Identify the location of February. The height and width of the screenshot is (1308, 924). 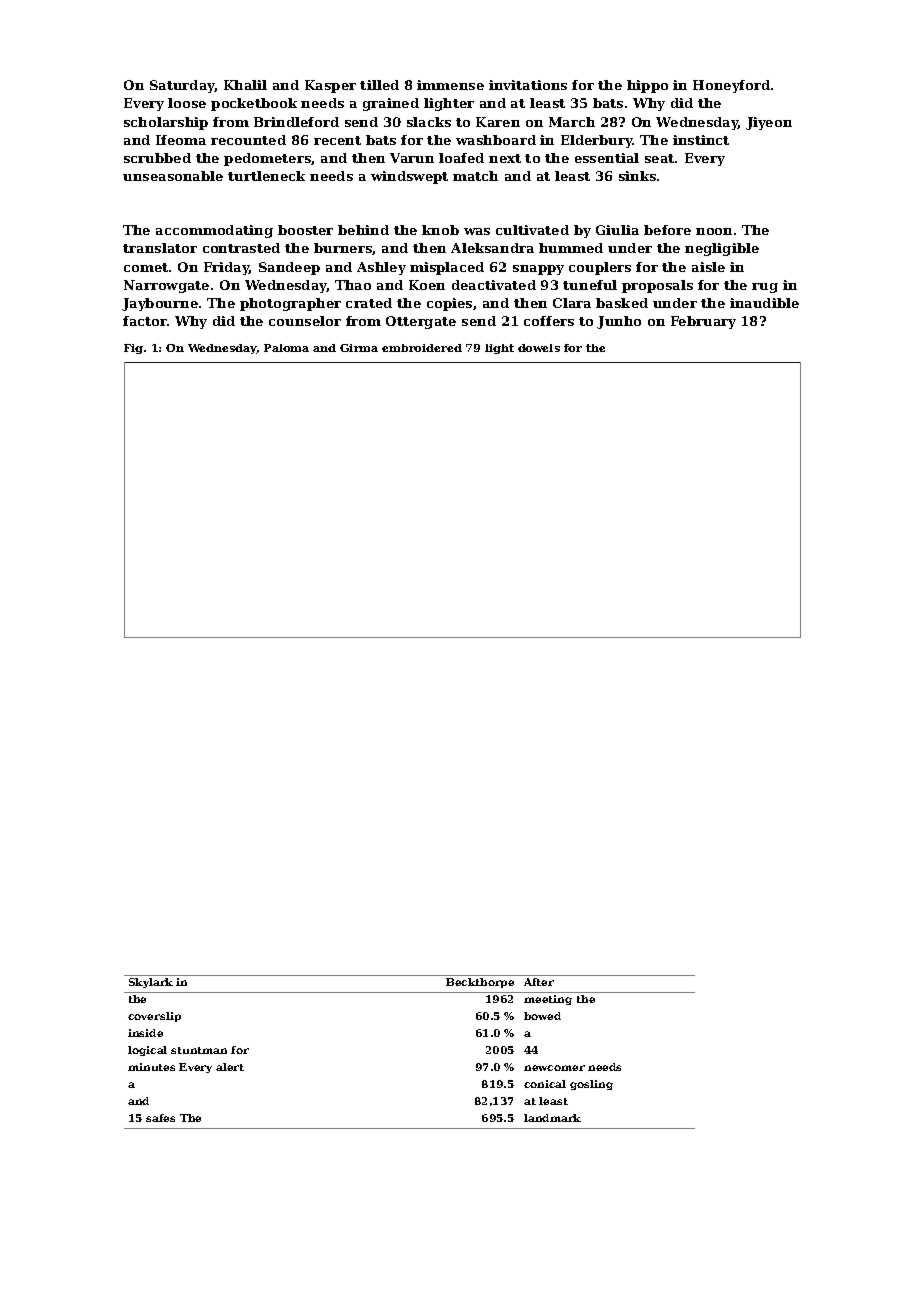
(703, 322).
